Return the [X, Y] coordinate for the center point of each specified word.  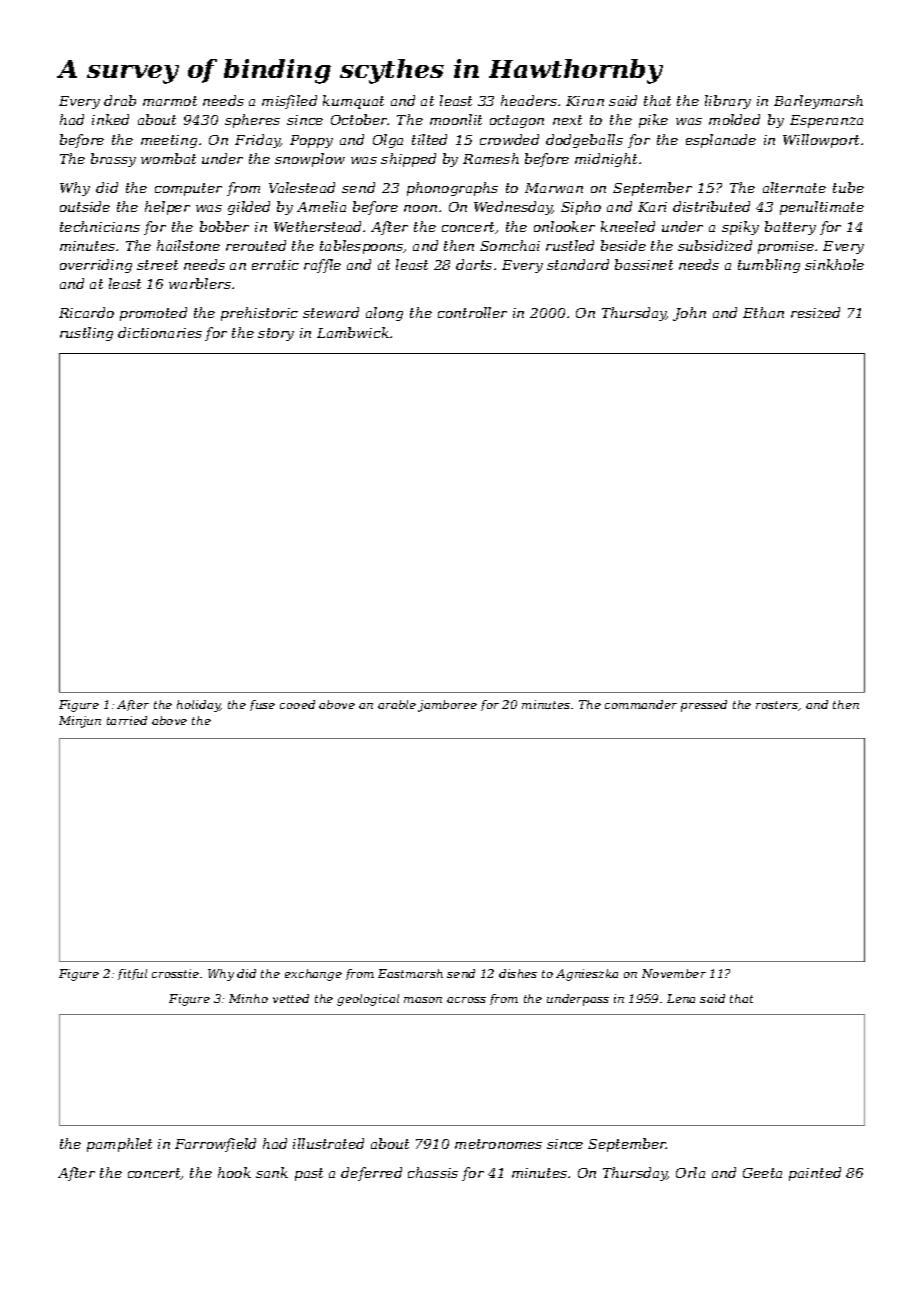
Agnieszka [587, 975]
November [674, 973]
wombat [168, 158]
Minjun [80, 722]
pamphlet [119, 1145]
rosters [777, 706]
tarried [127, 720]
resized [815, 312]
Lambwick [353, 332]
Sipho [581, 208]
